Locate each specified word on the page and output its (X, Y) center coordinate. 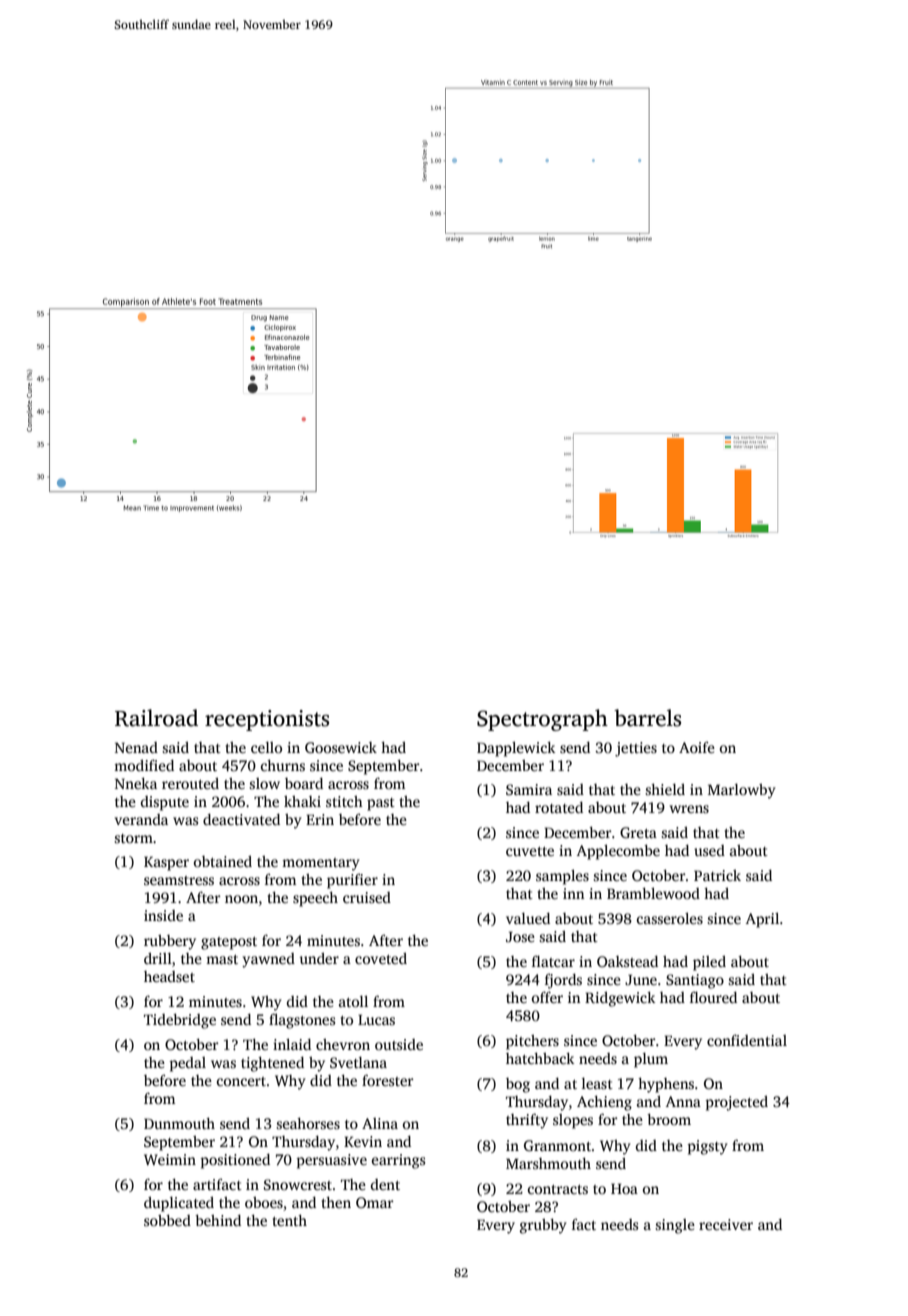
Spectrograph (542, 720)
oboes (264, 1202)
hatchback (540, 1058)
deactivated (241, 819)
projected (736, 1103)
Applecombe (618, 852)
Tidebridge (180, 1021)
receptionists (267, 720)
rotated (559, 807)
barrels (647, 718)
